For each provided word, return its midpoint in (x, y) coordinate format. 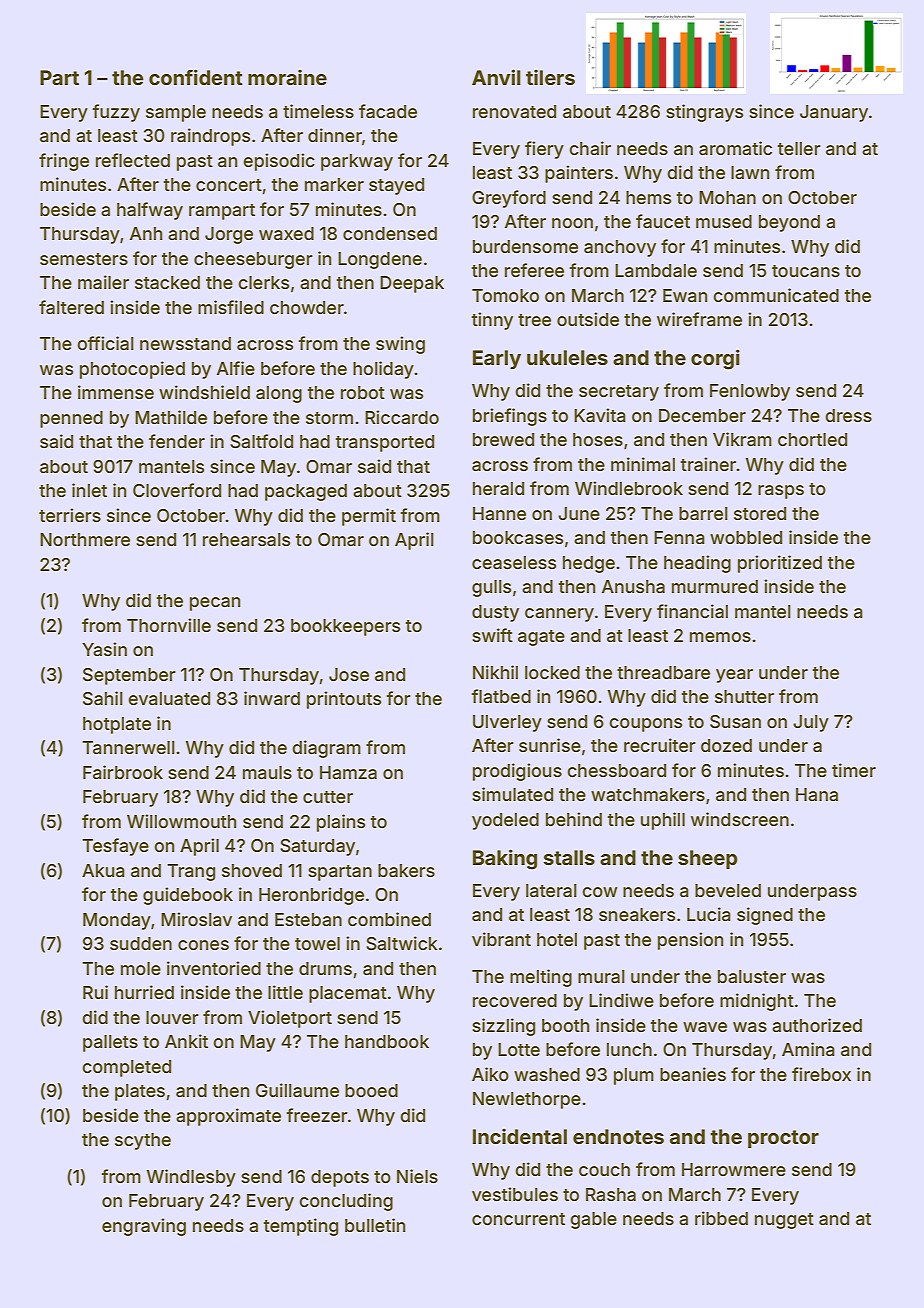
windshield (204, 392)
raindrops (210, 137)
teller (799, 148)
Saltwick (401, 943)
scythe (143, 1141)
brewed (503, 439)
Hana (817, 794)
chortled (812, 439)
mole (141, 968)
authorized (817, 1025)
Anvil (496, 77)
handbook (387, 1041)
